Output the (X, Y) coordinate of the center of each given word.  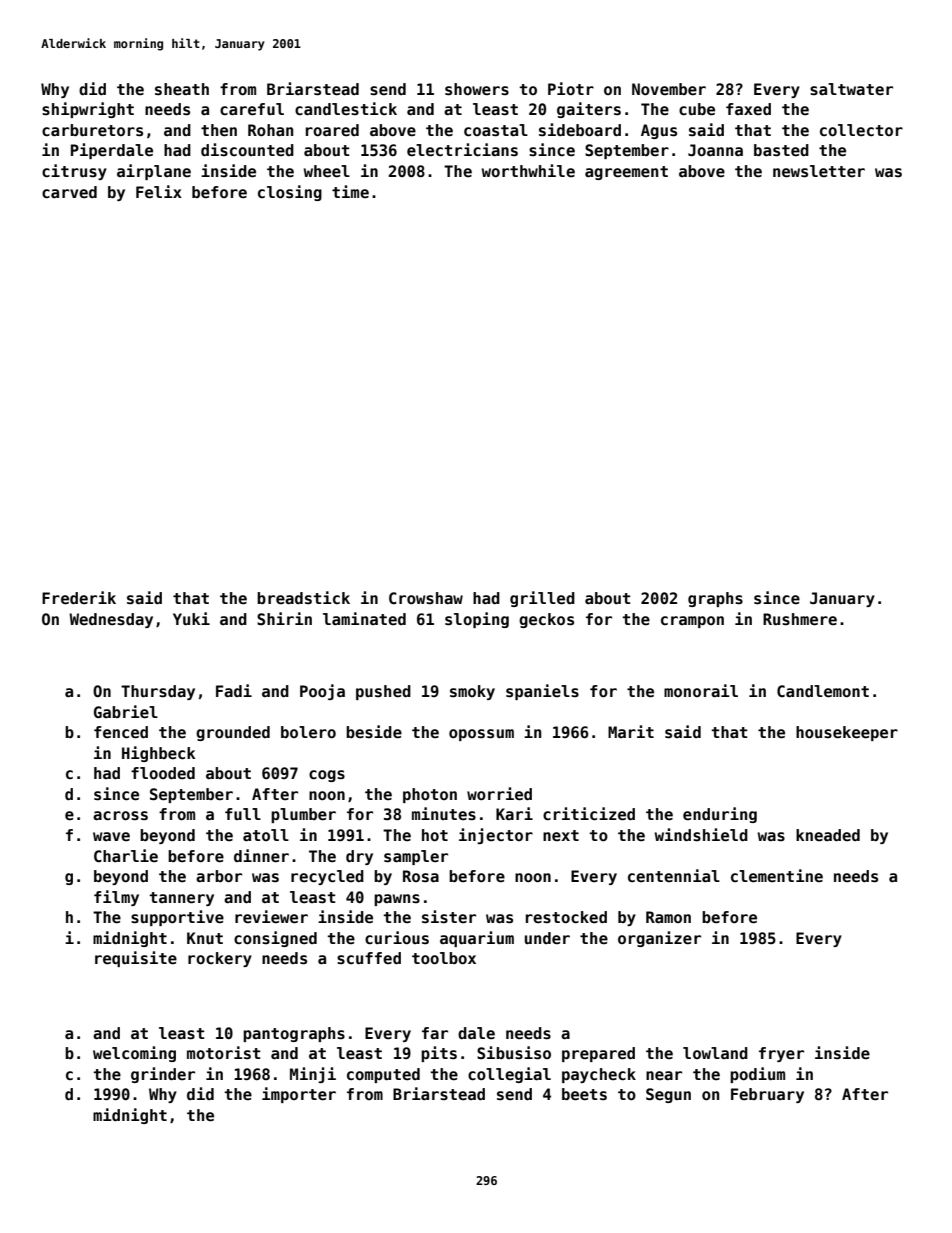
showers (477, 89)
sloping (477, 620)
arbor (219, 876)
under (547, 938)
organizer (659, 939)
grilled (542, 599)
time (350, 191)
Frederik (79, 598)
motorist (224, 1053)
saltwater (851, 89)
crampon (692, 622)
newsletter (819, 171)
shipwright (88, 110)
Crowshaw (426, 598)
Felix (159, 192)
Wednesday (111, 620)
